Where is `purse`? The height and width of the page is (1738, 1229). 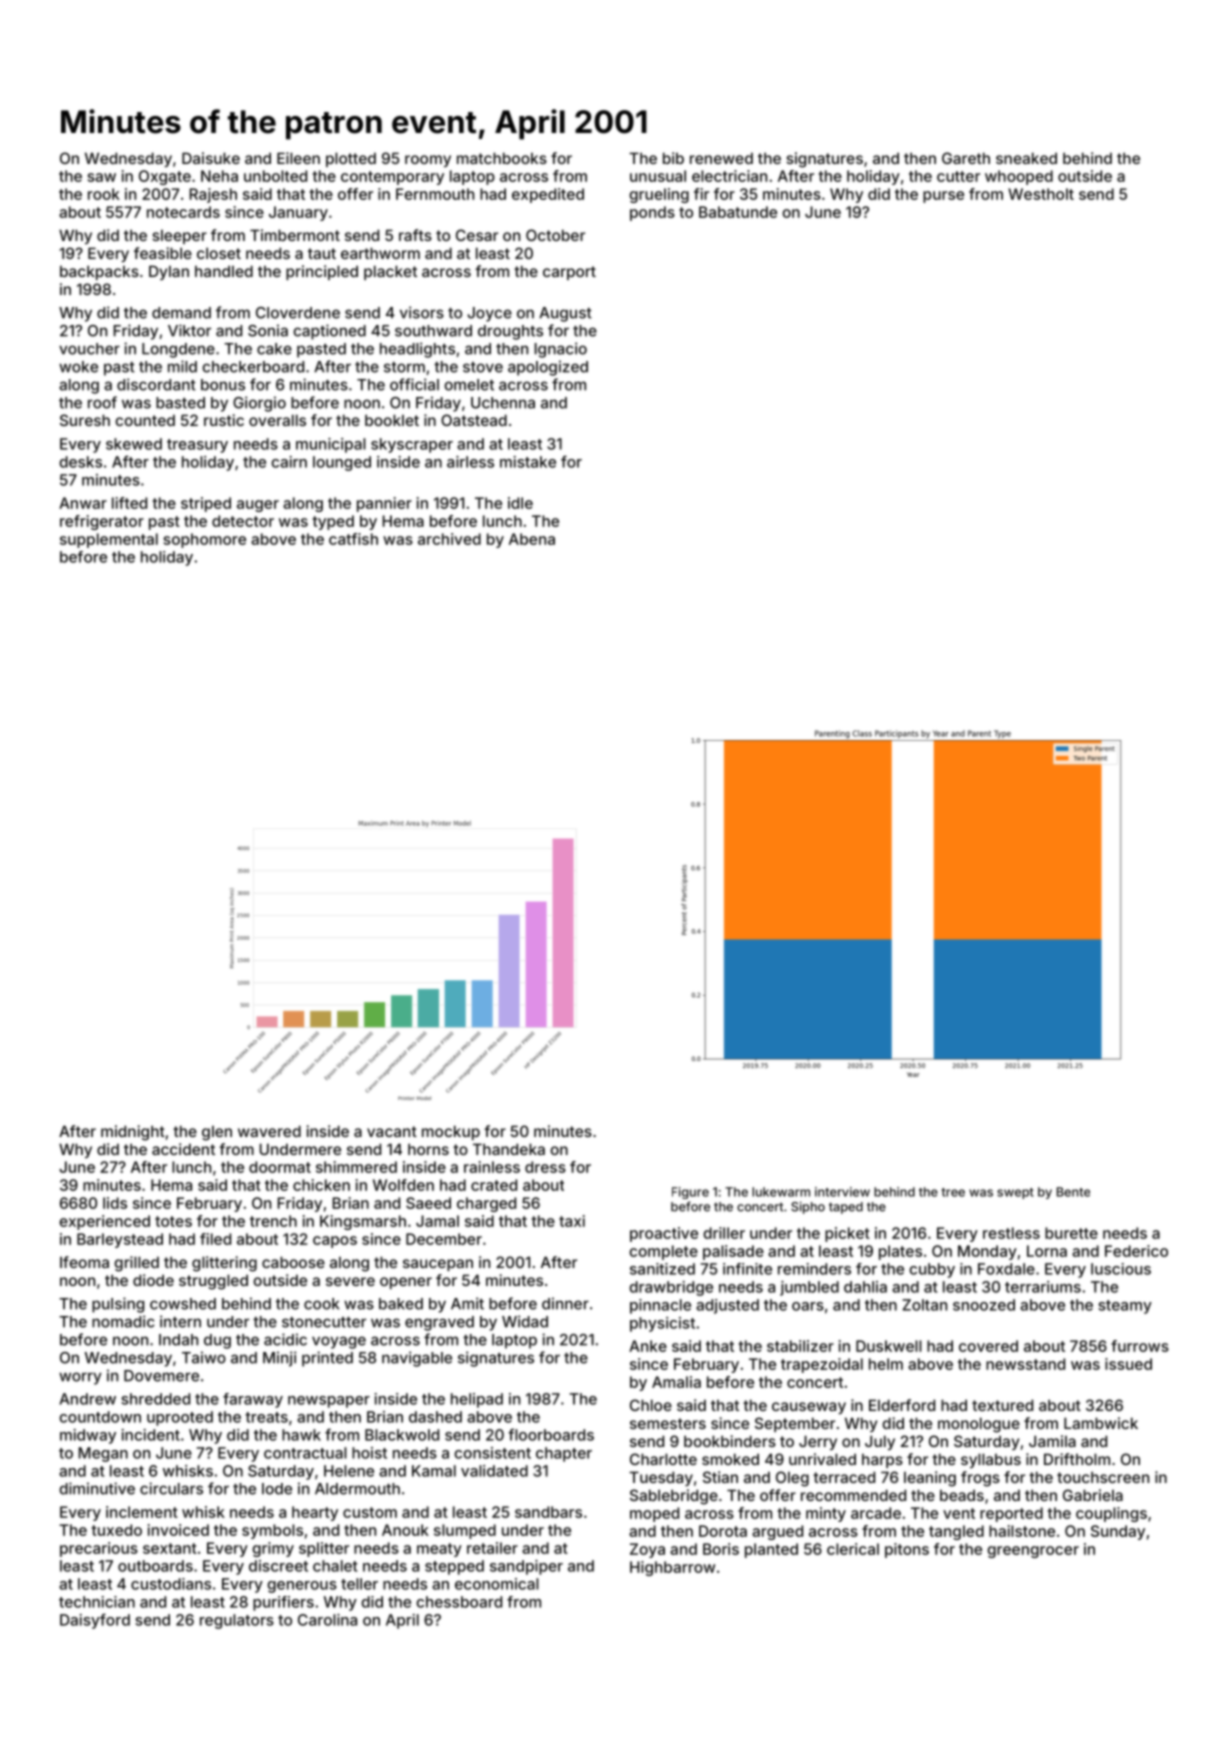 purse is located at coordinates (943, 197).
